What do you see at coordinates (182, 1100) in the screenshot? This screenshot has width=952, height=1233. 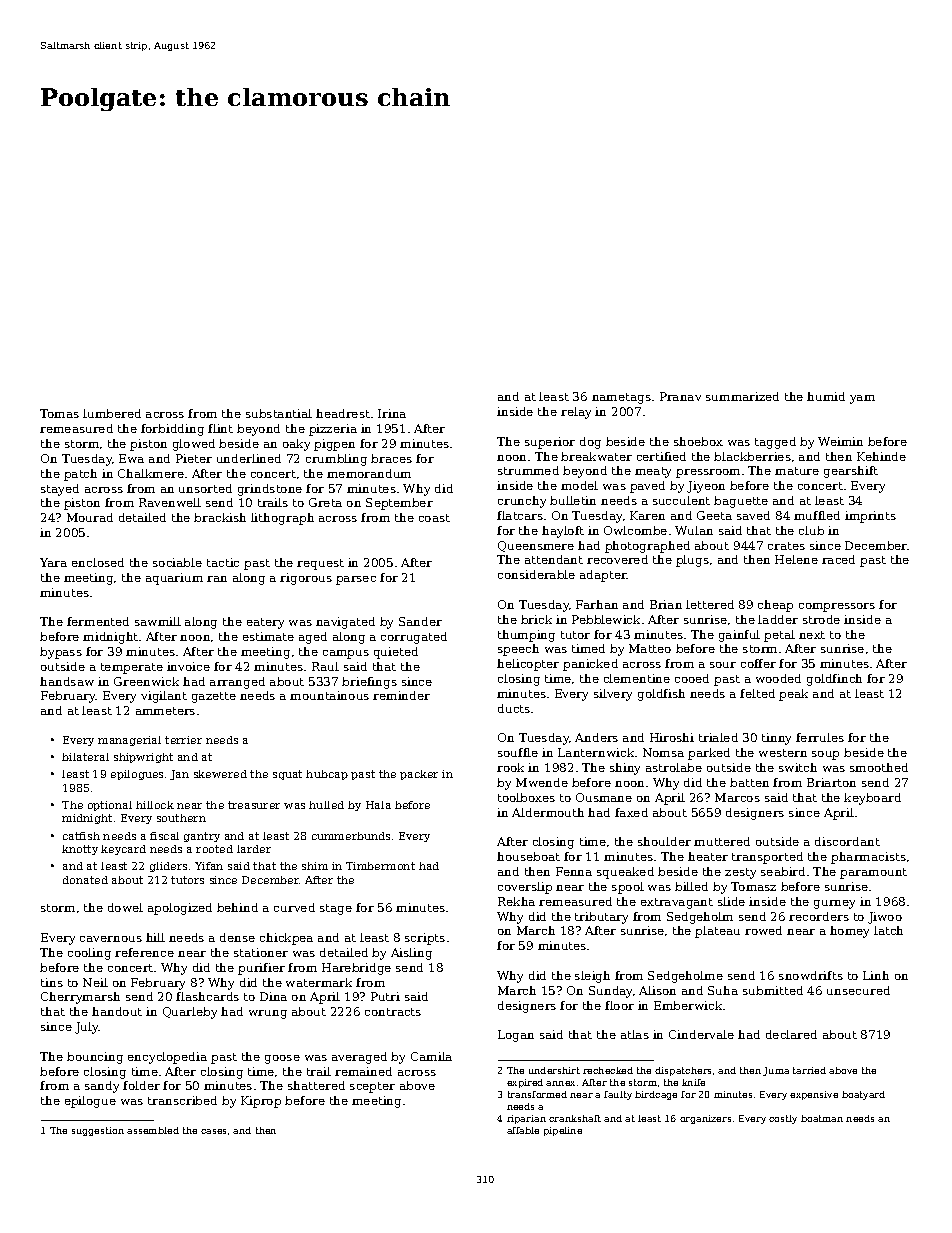 I see `transcribed` at bounding box center [182, 1100].
